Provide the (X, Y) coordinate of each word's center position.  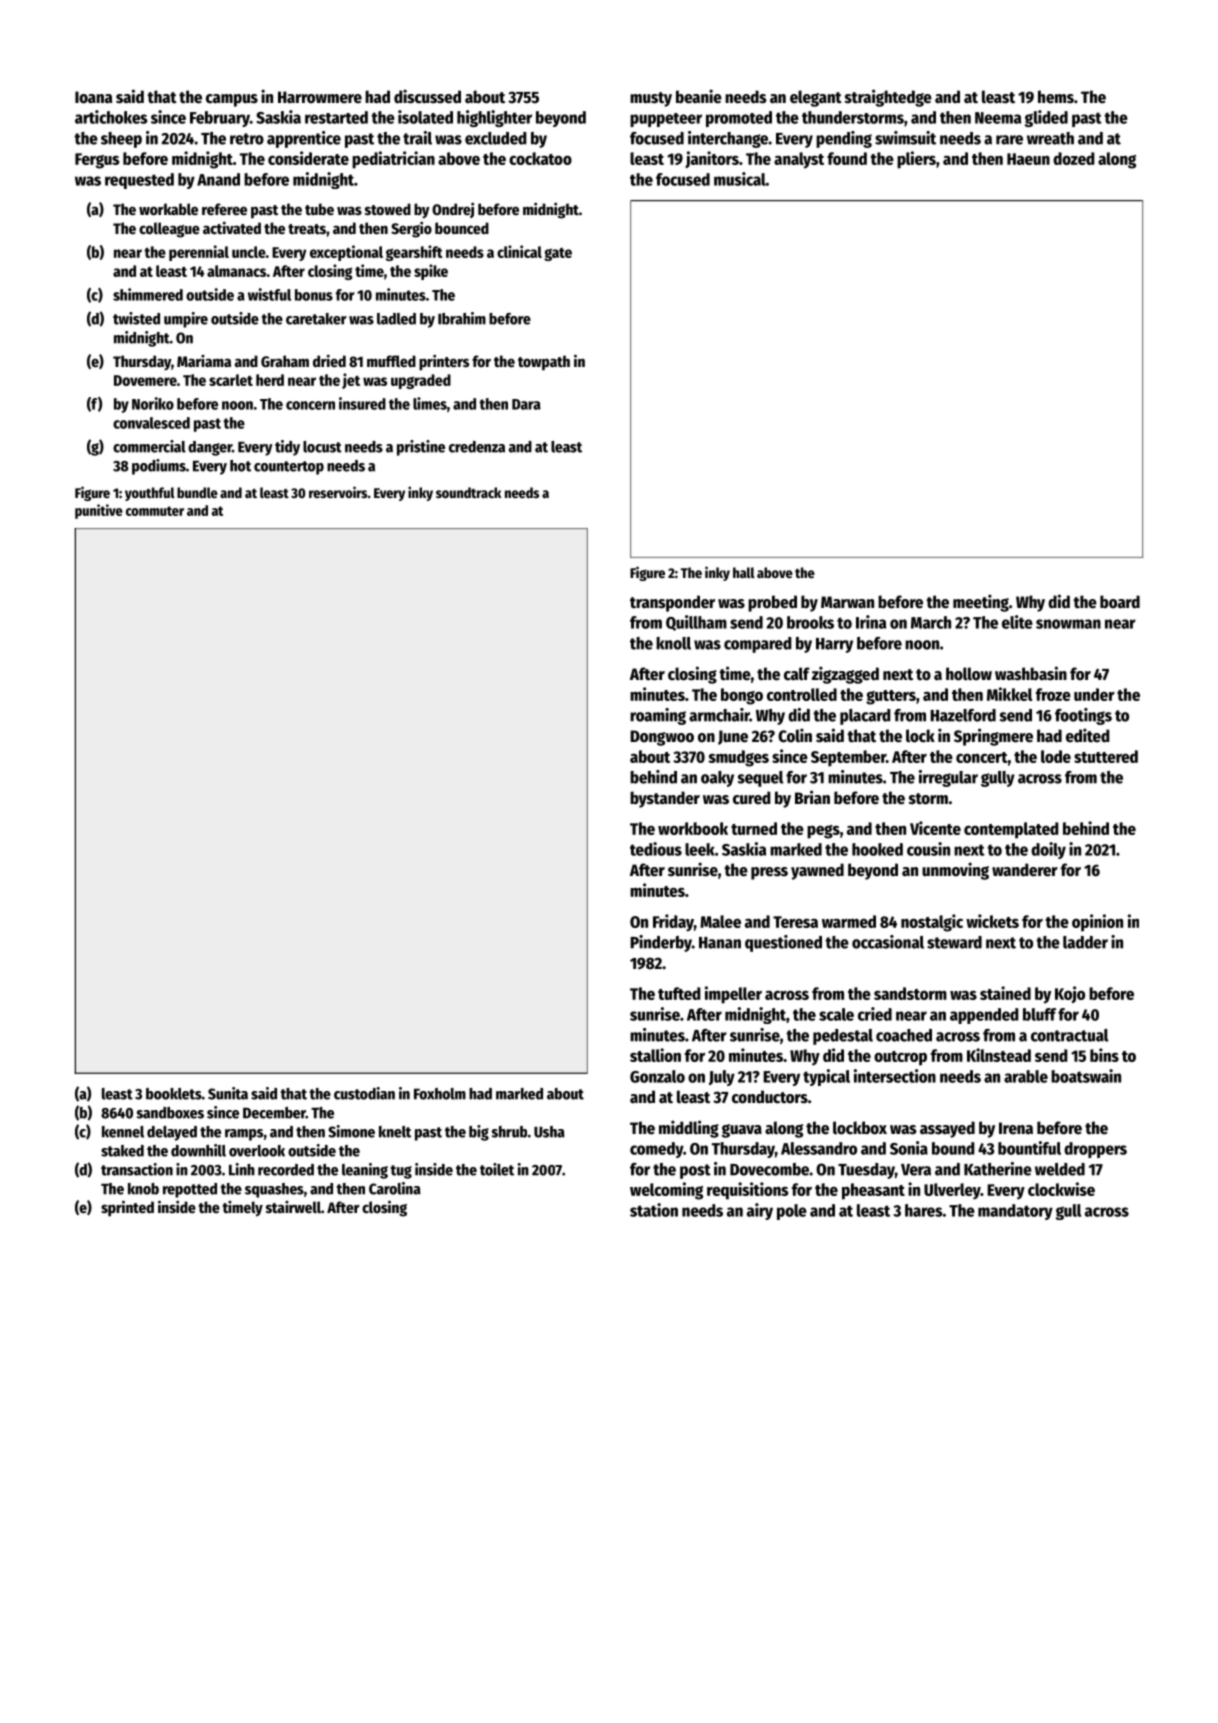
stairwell (293, 1207)
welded (1060, 1169)
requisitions (748, 1191)
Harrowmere (320, 97)
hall (744, 572)
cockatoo (540, 158)
